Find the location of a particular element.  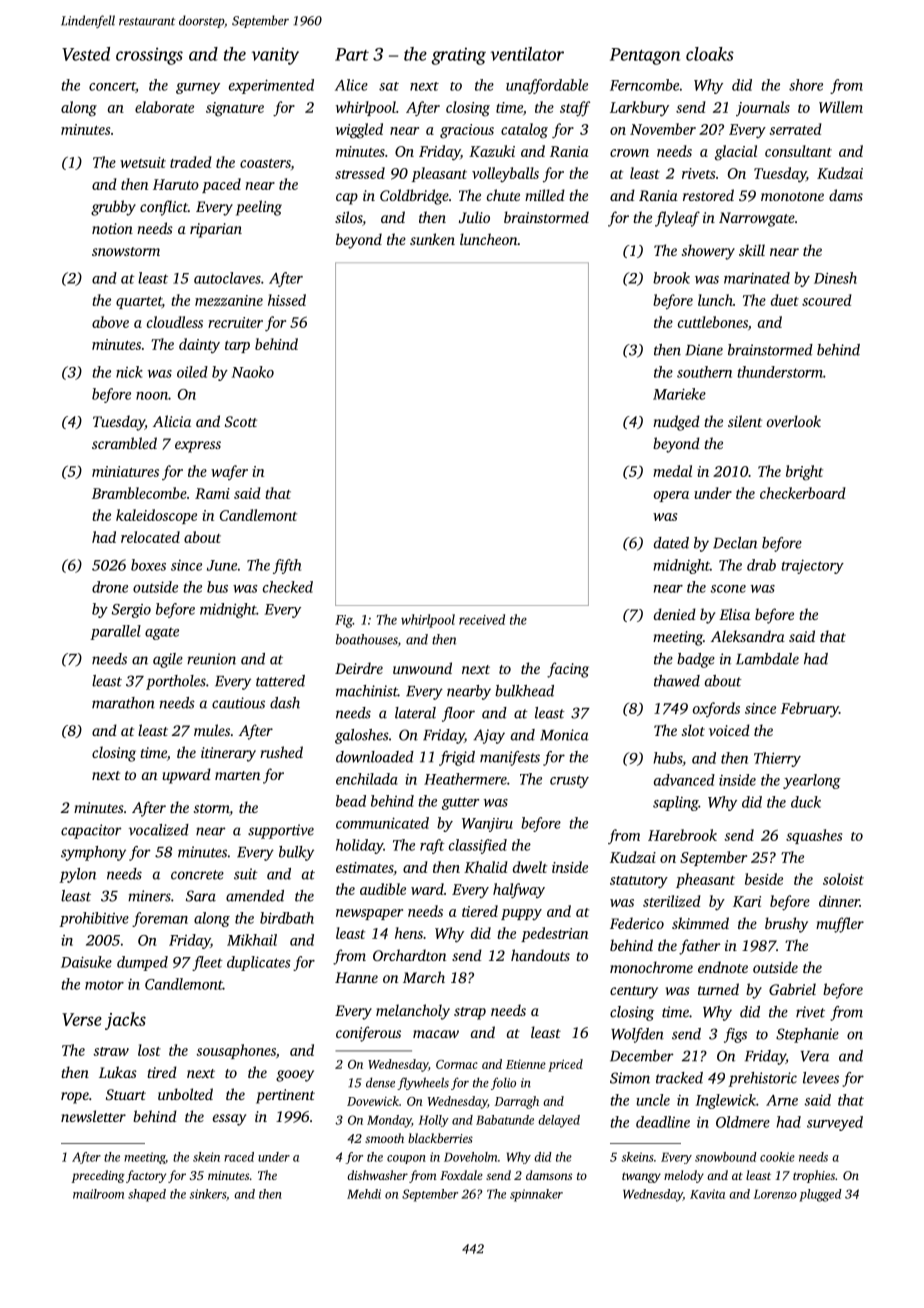

scone is located at coordinates (728, 589).
